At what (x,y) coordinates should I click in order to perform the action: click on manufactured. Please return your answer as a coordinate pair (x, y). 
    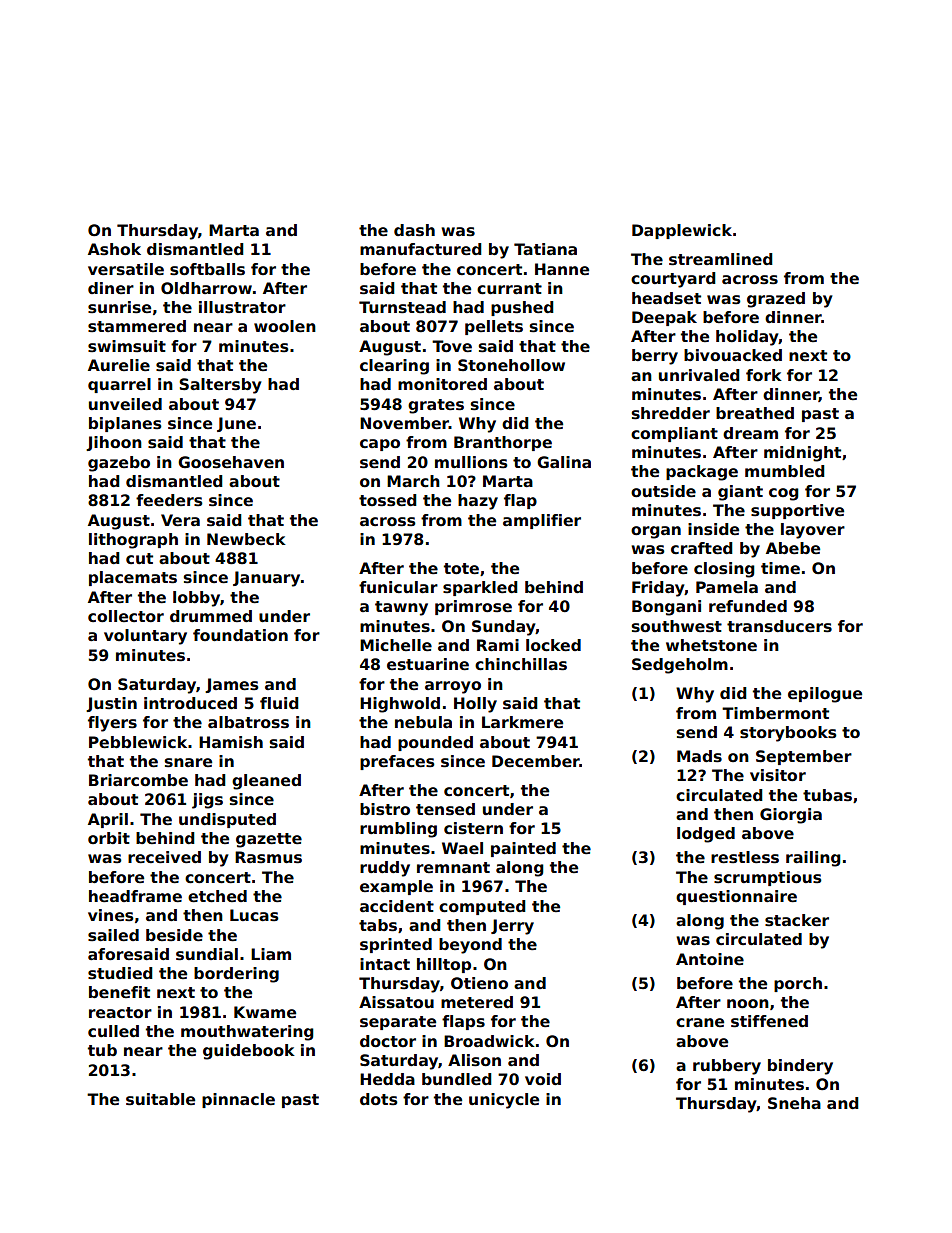
    Looking at the image, I should click on (421, 249).
